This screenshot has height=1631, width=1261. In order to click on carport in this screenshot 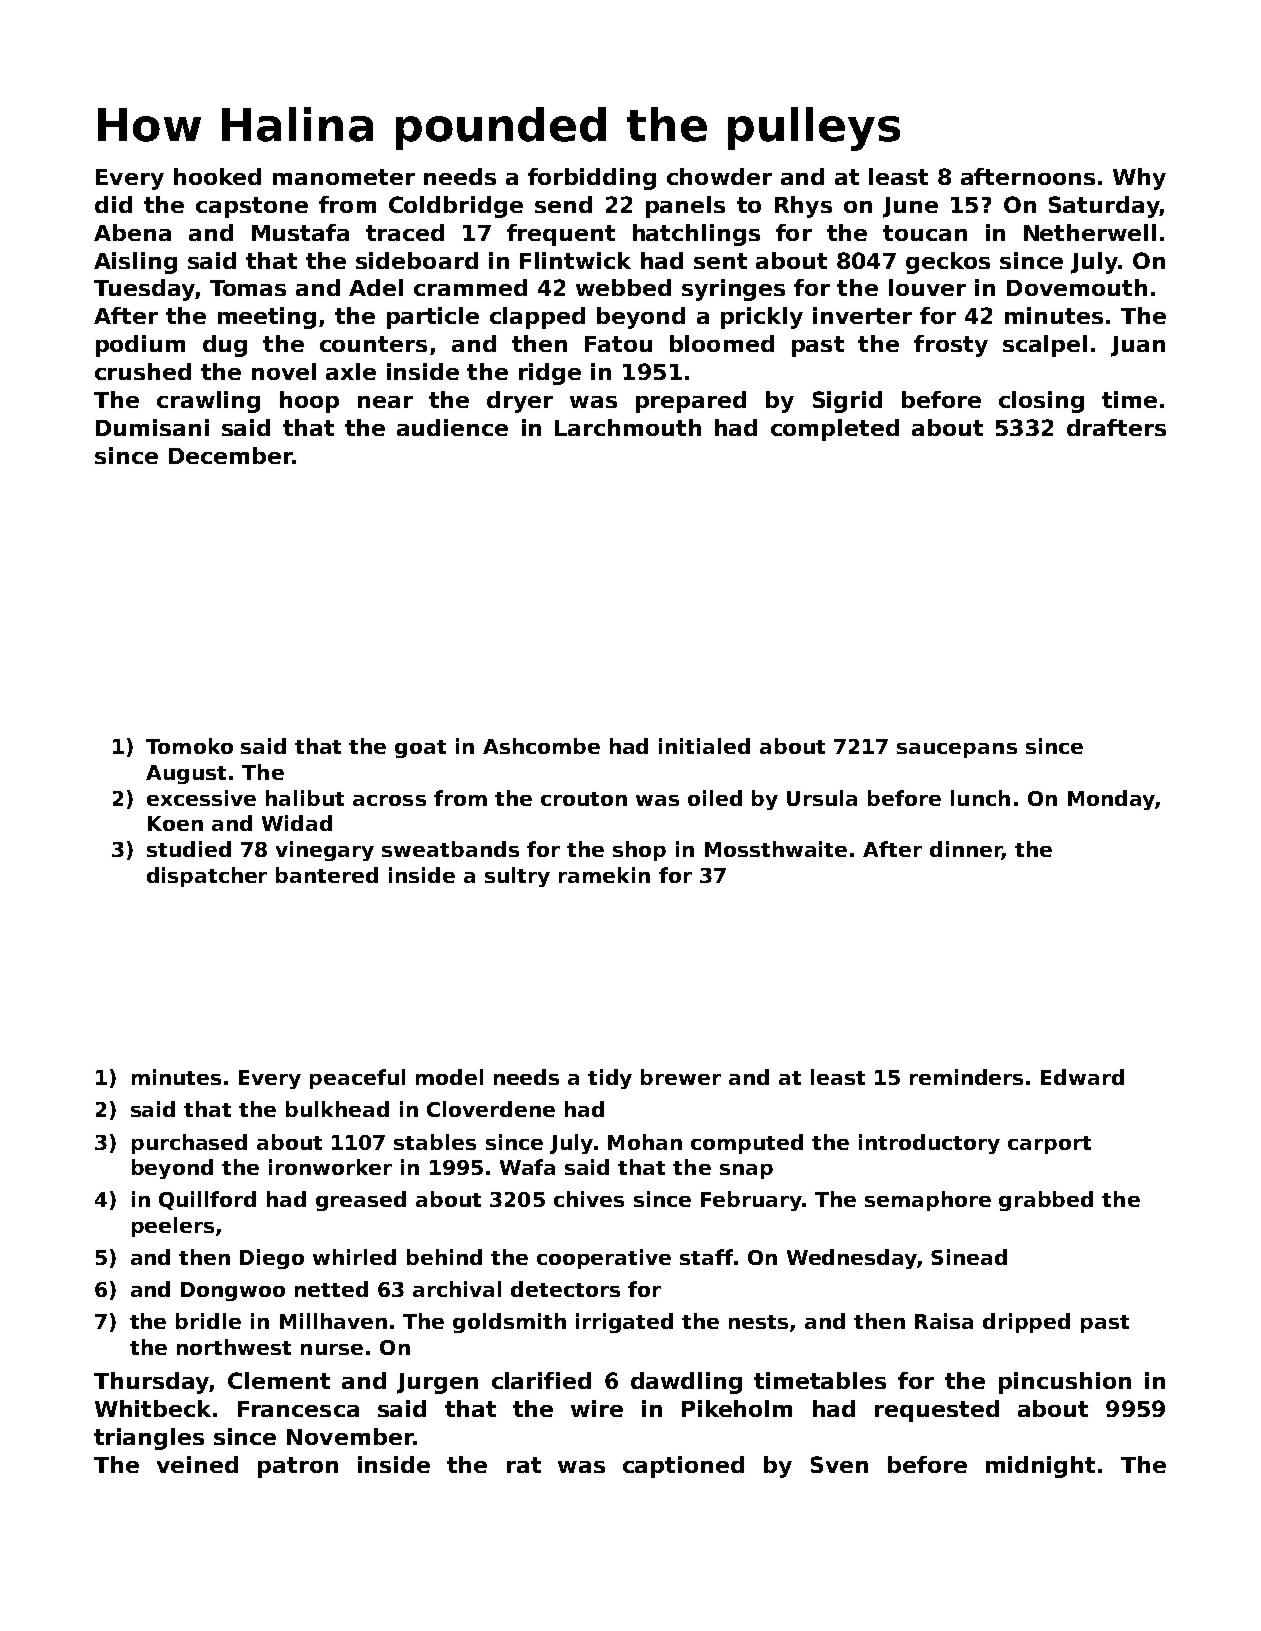, I will do `click(1049, 1145)`.
